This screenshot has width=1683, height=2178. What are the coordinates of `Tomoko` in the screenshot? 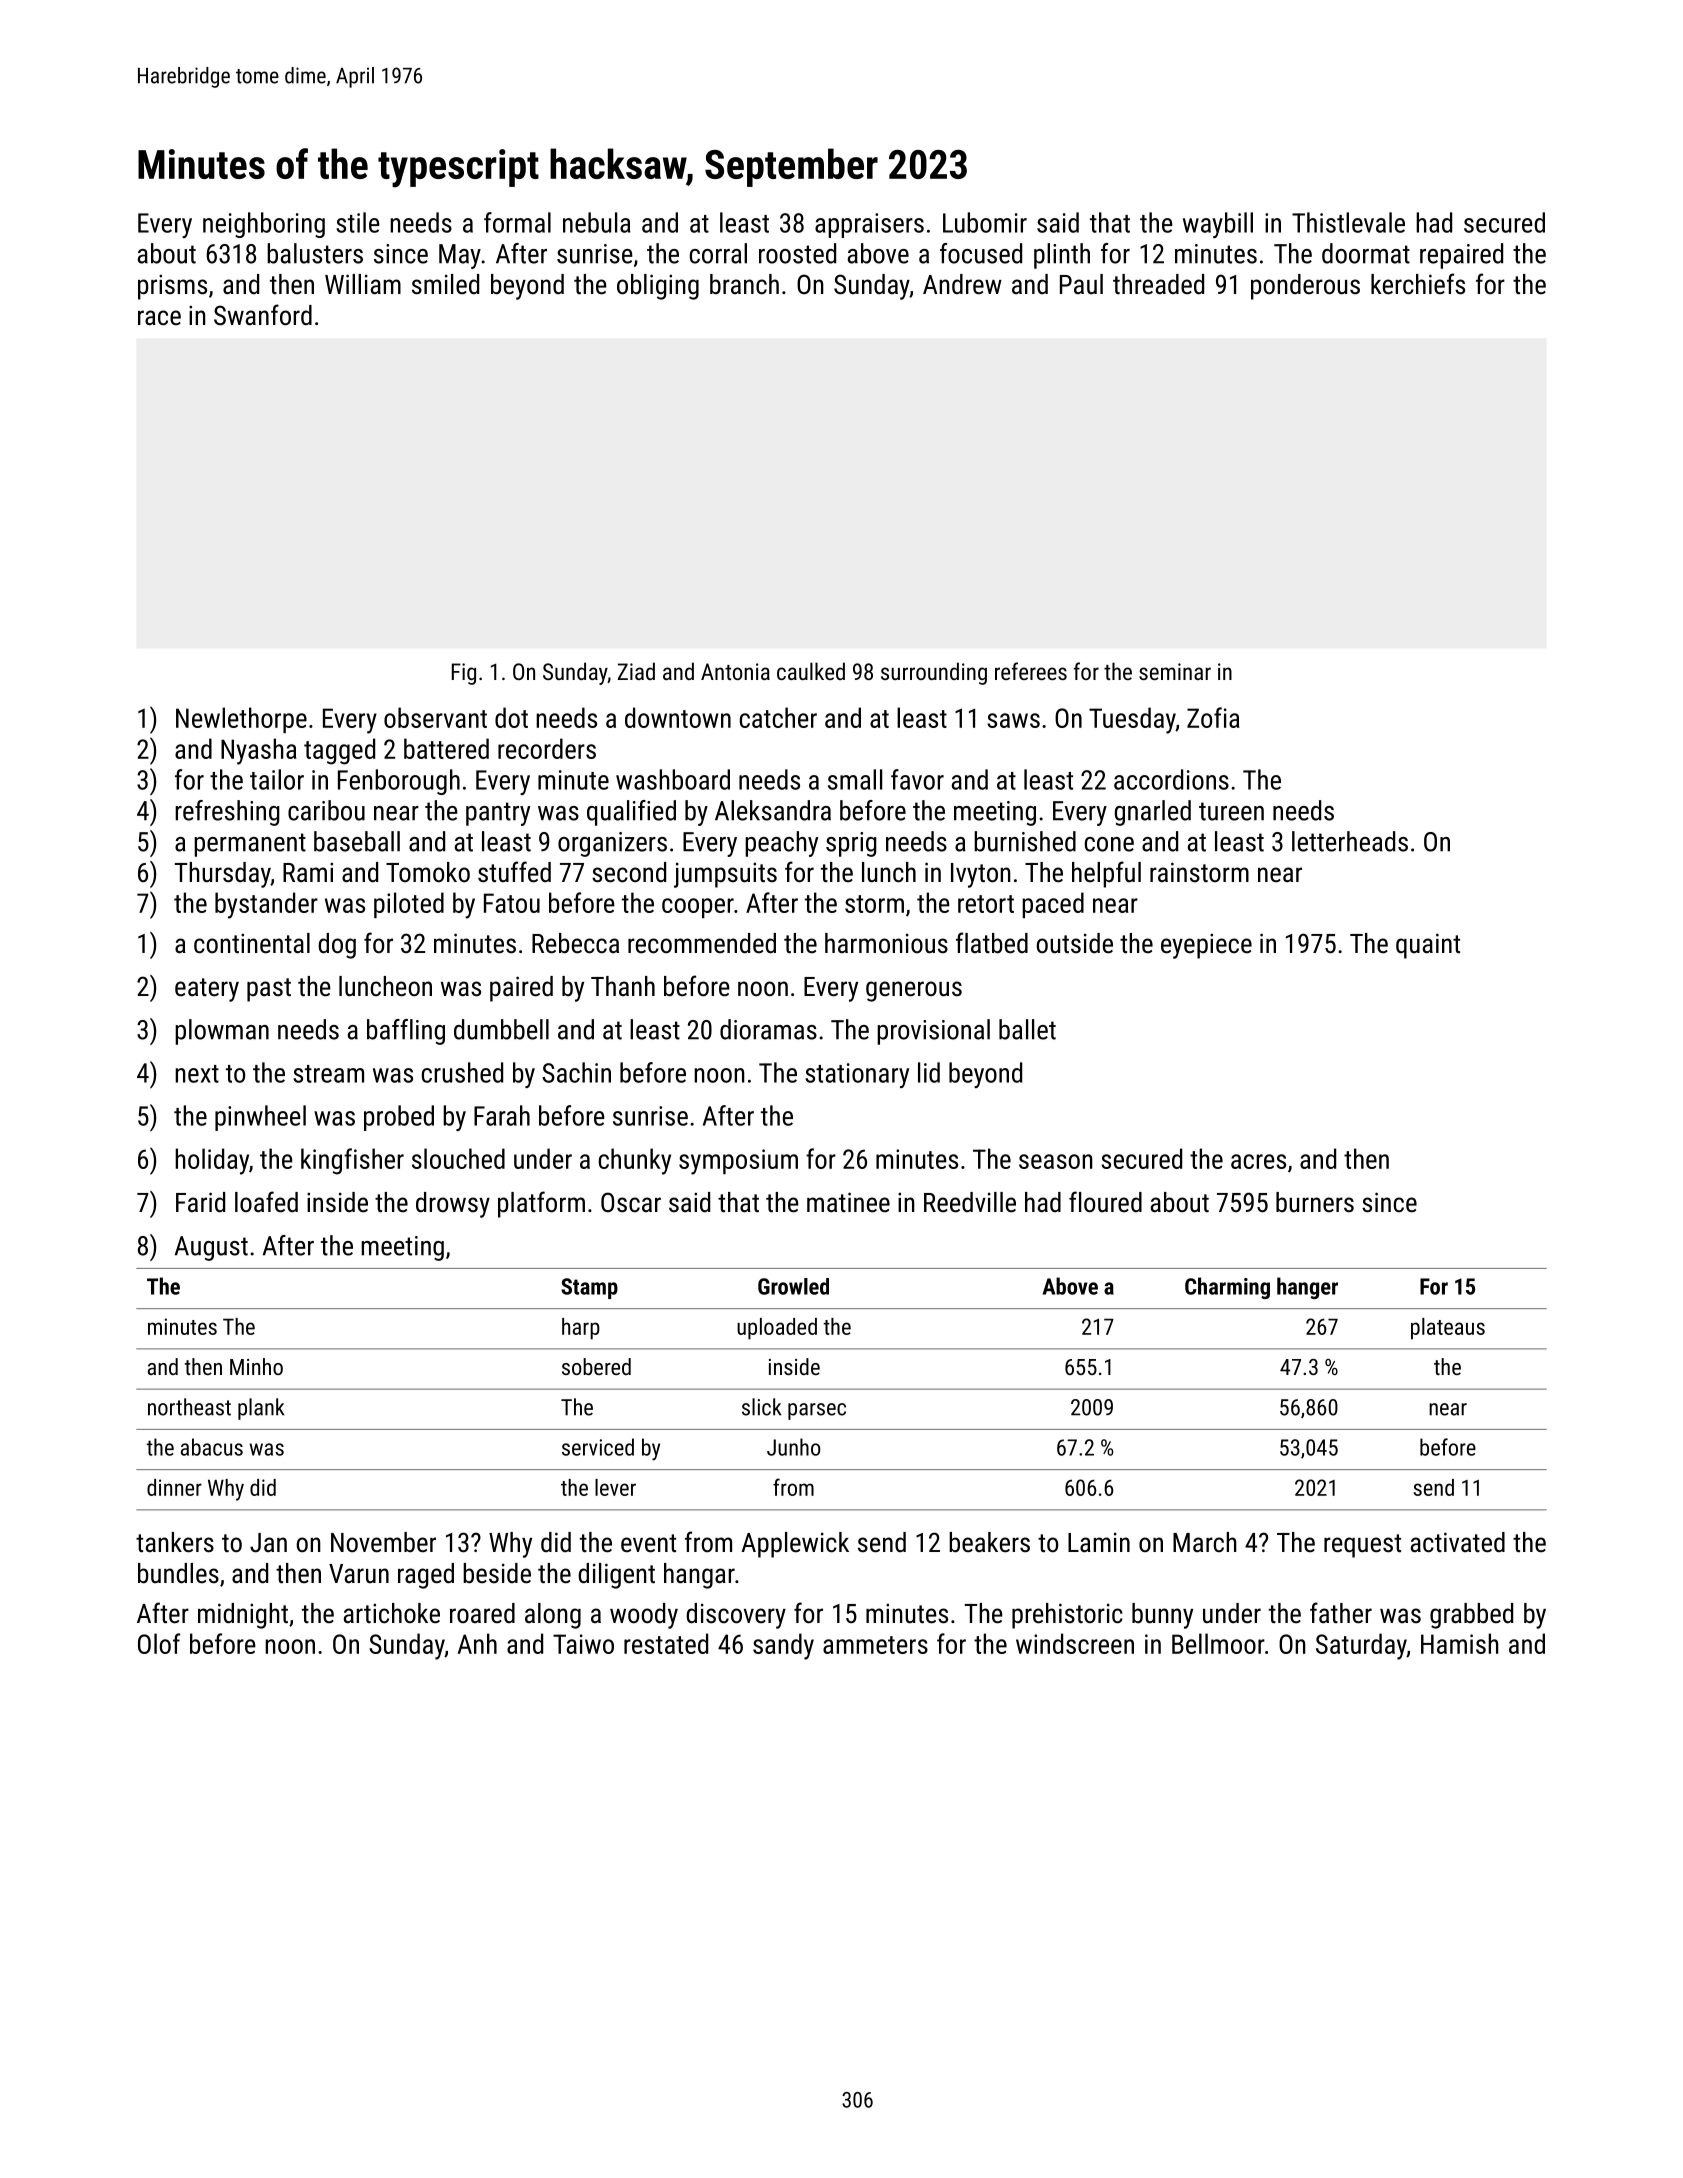 It's located at (428, 872).
